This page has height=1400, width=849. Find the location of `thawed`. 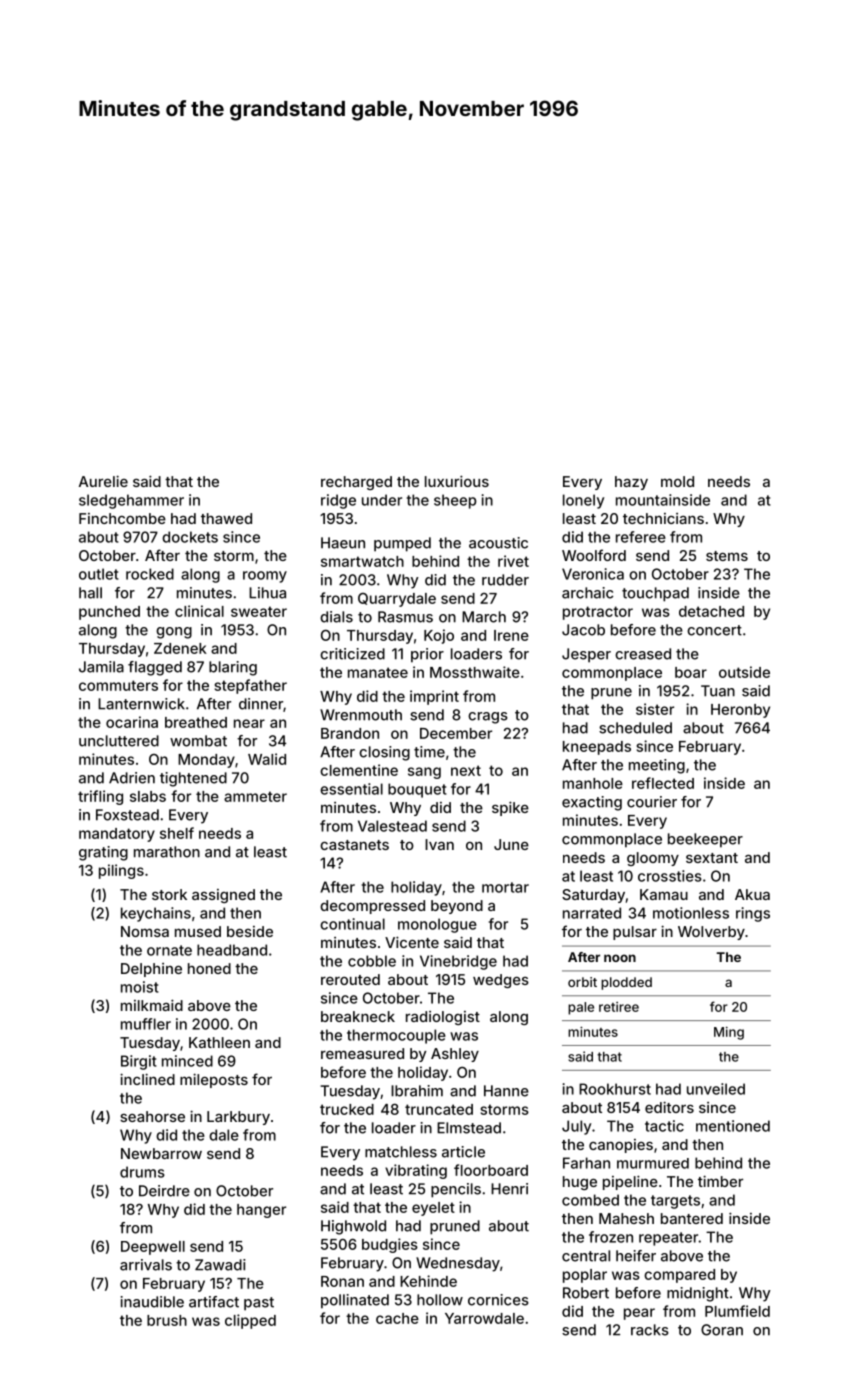

thawed is located at coordinates (226, 518).
